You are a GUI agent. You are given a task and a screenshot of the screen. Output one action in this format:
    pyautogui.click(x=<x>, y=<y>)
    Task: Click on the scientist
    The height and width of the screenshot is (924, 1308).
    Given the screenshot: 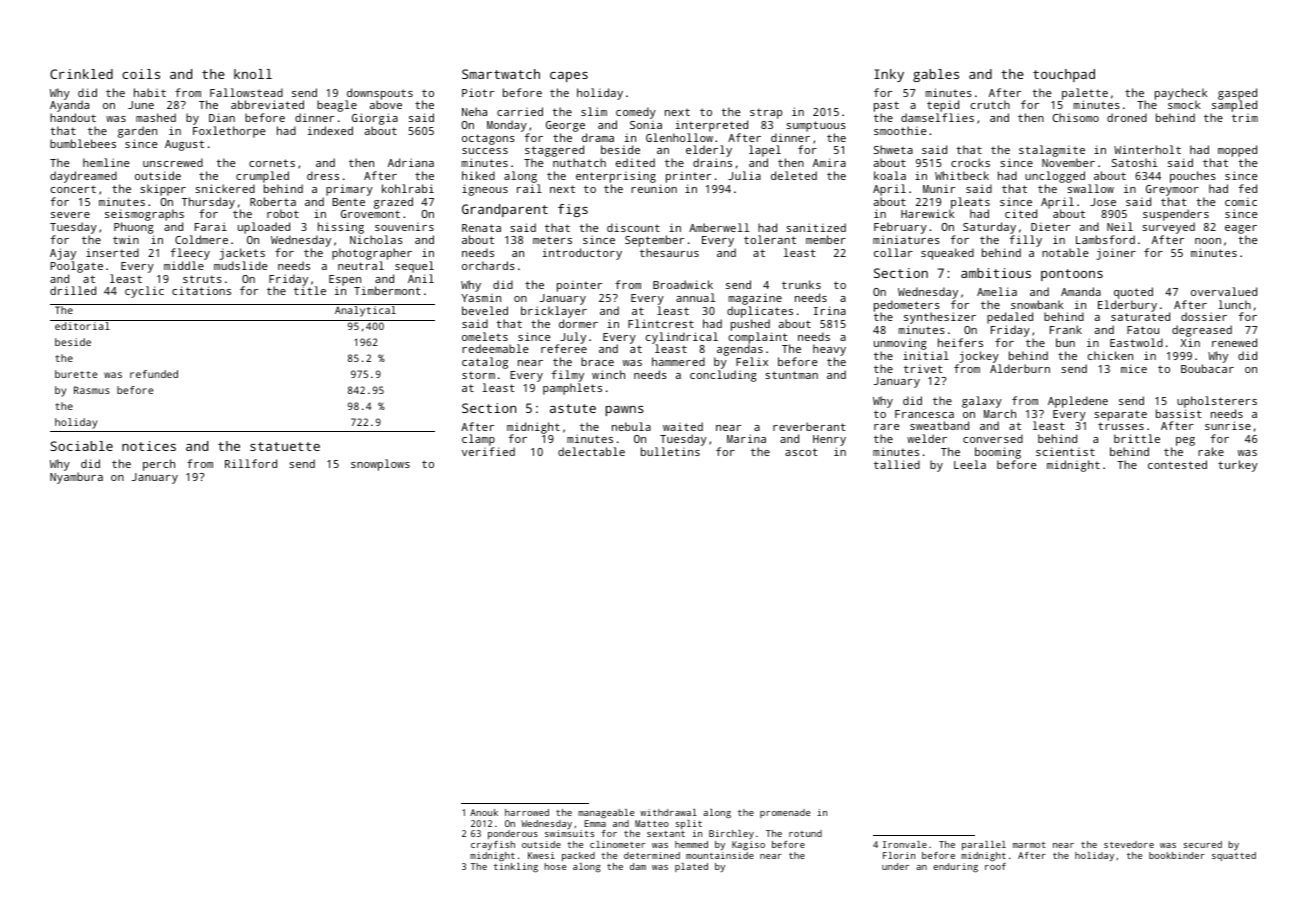 What is the action you would take?
    pyautogui.click(x=1065, y=452)
